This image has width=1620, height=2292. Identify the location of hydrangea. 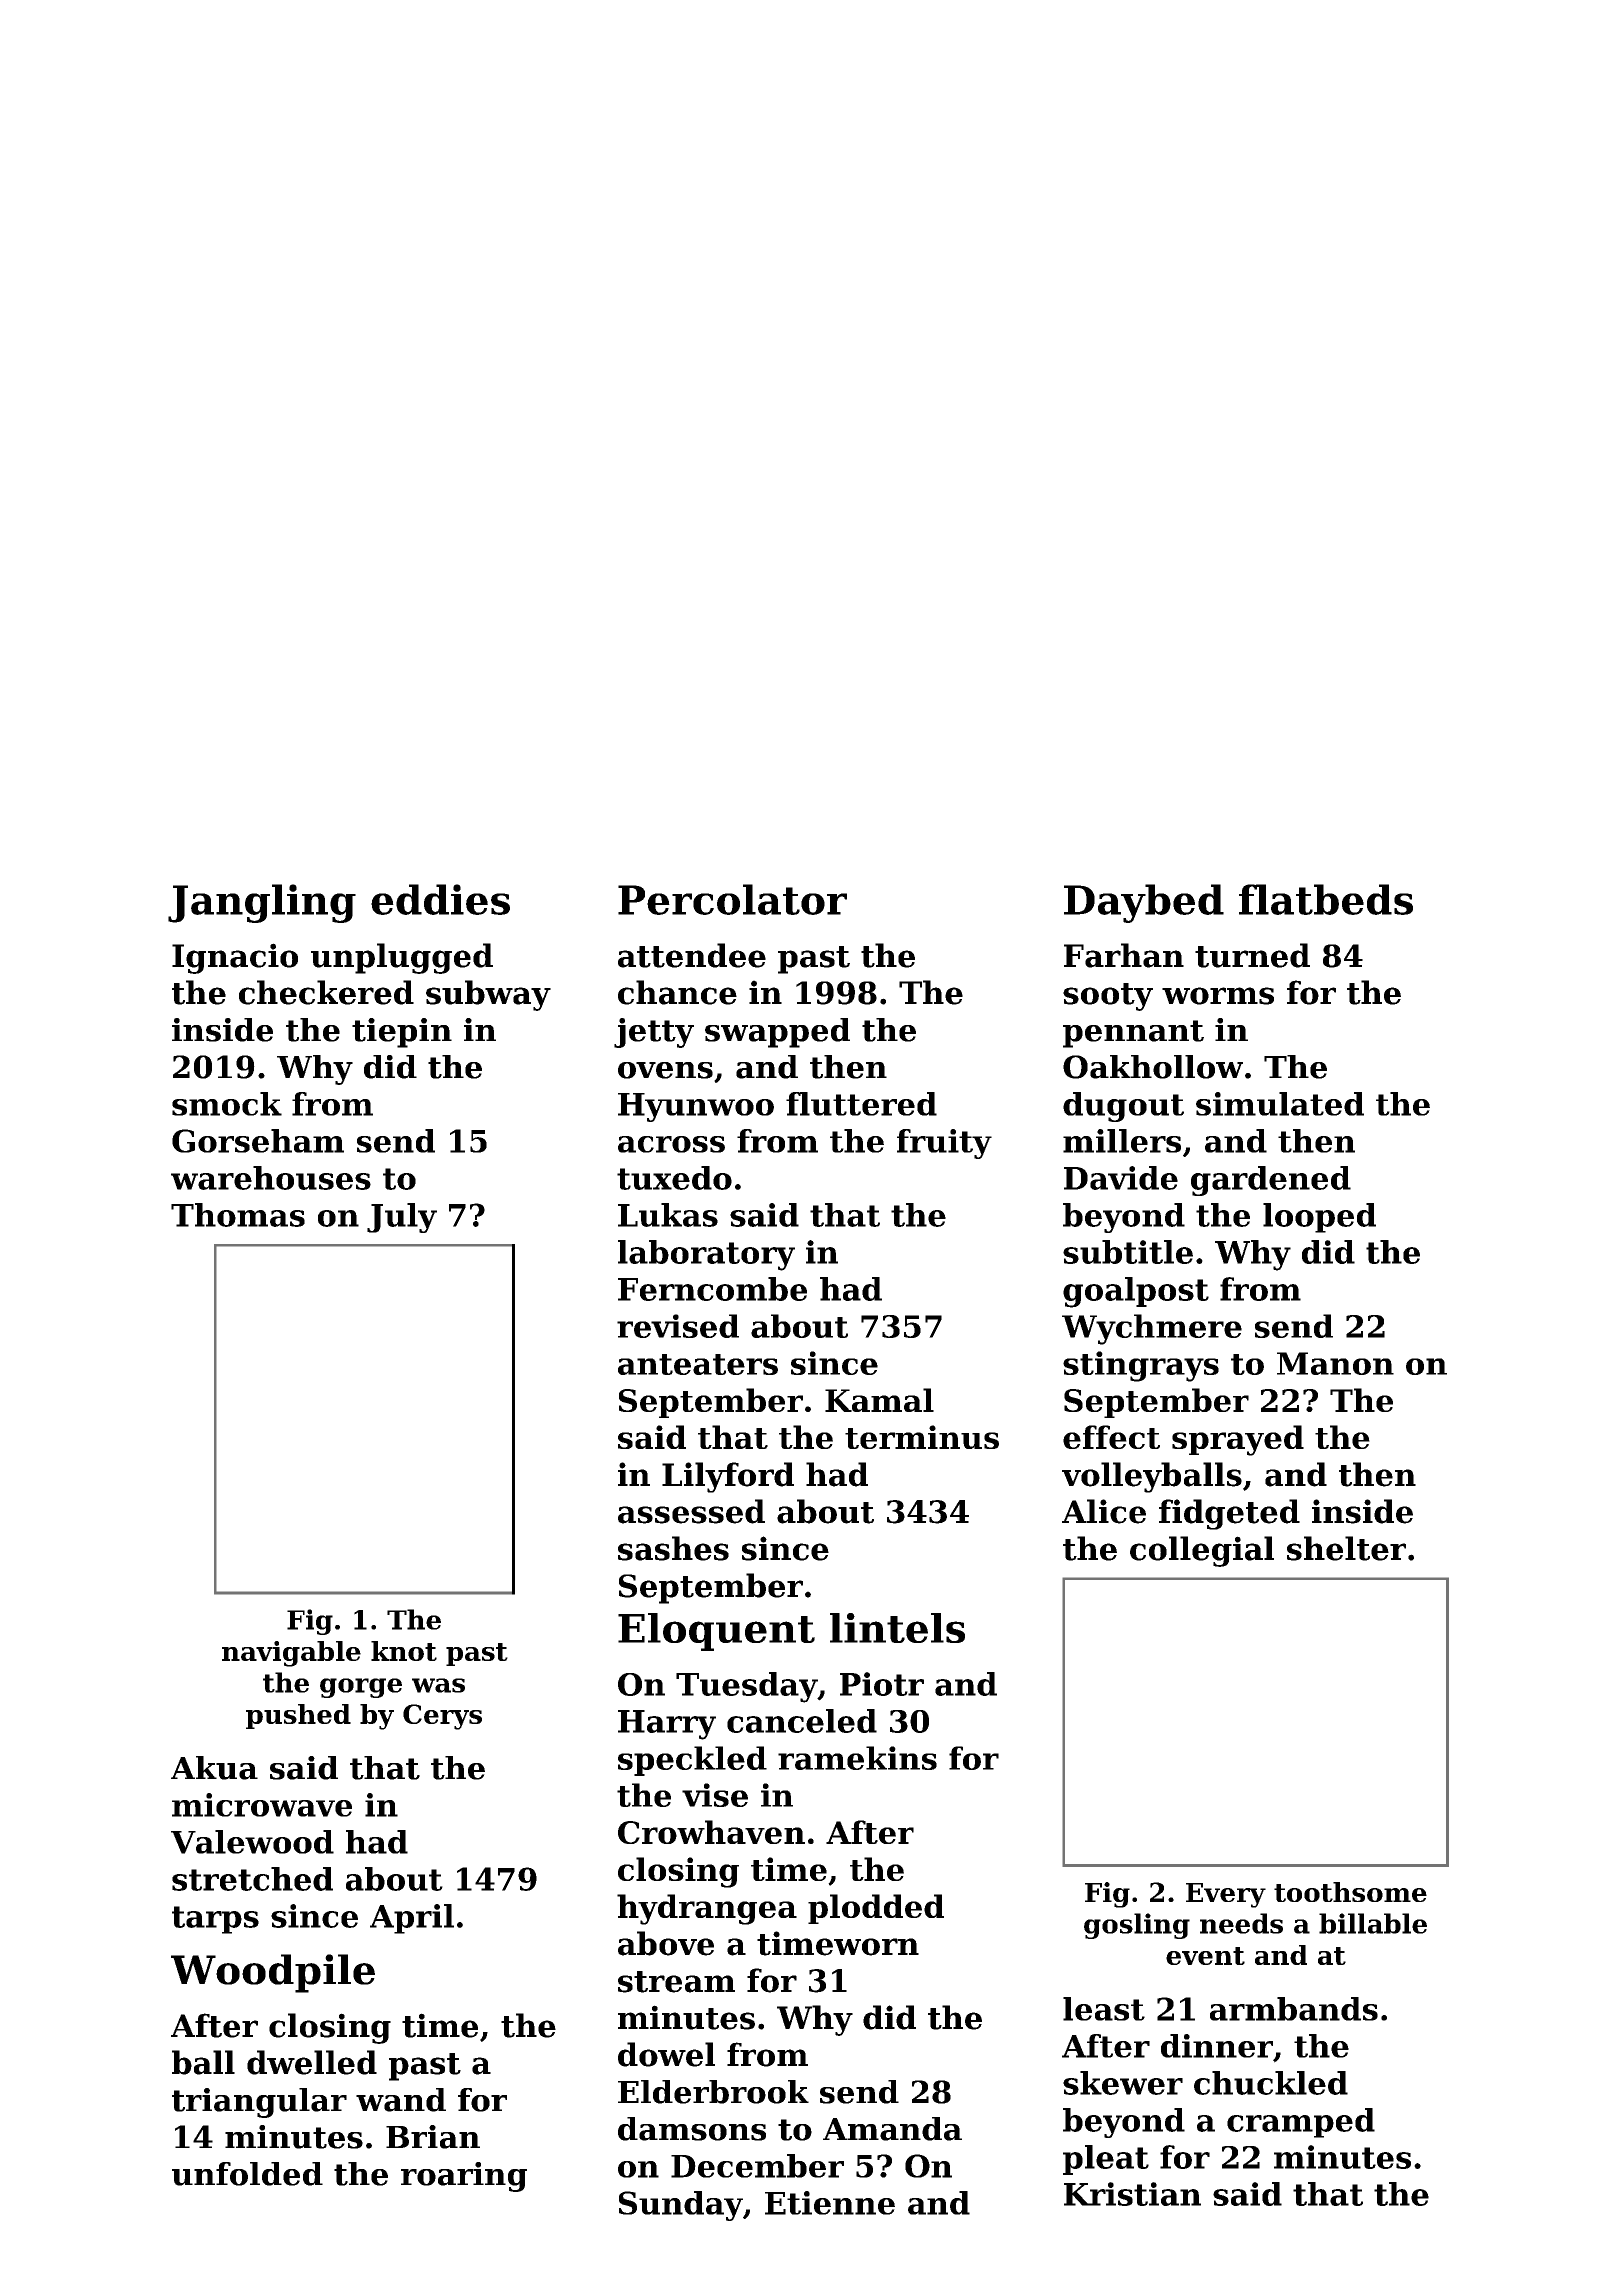
(707, 1909).
